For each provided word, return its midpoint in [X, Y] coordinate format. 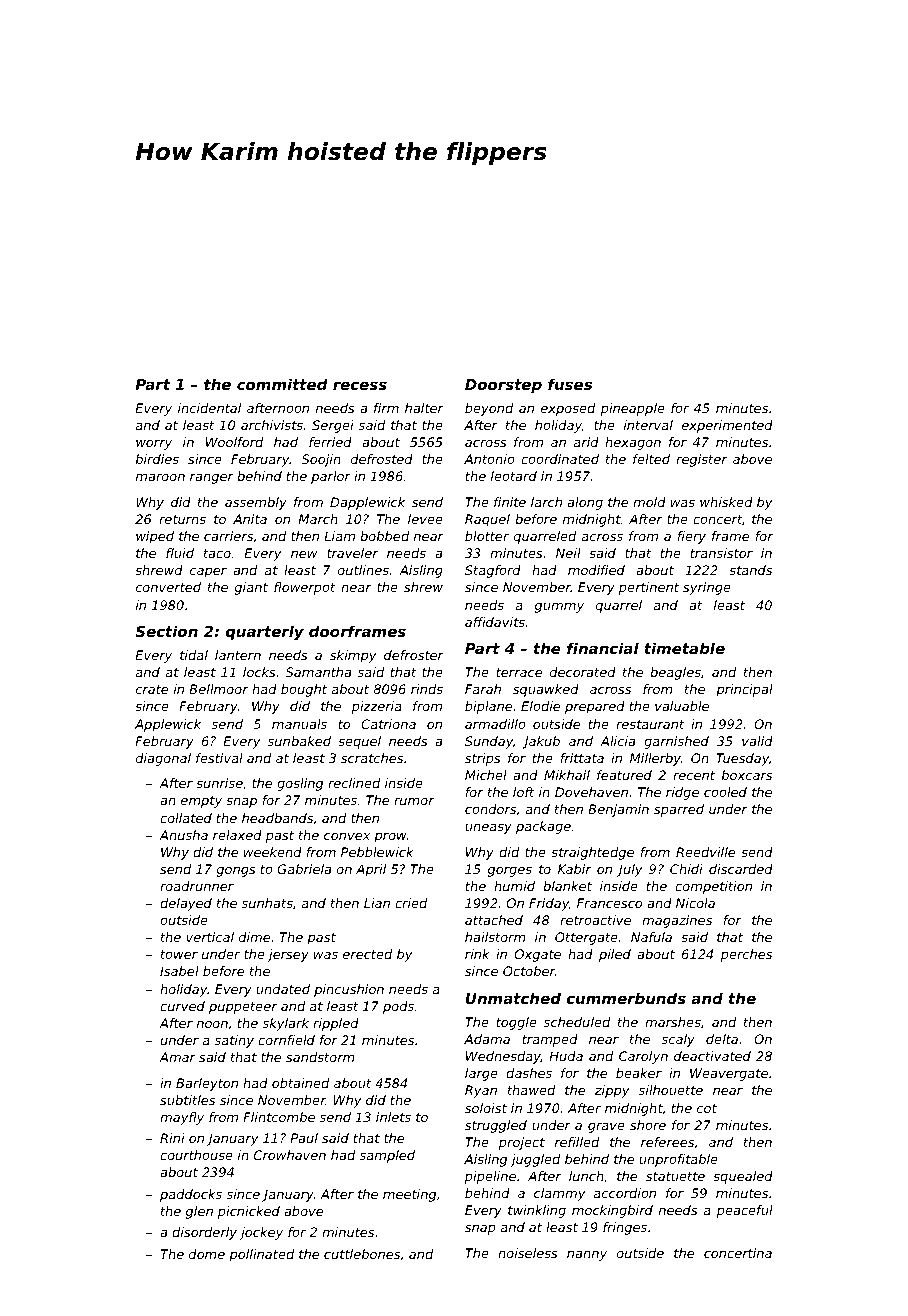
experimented [727, 426]
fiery [691, 537]
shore [648, 1125]
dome [207, 1254]
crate [152, 689]
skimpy [353, 656]
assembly [256, 503]
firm [386, 408]
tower [179, 954]
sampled [387, 1156]
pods [398, 1007]
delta [722, 1039]
